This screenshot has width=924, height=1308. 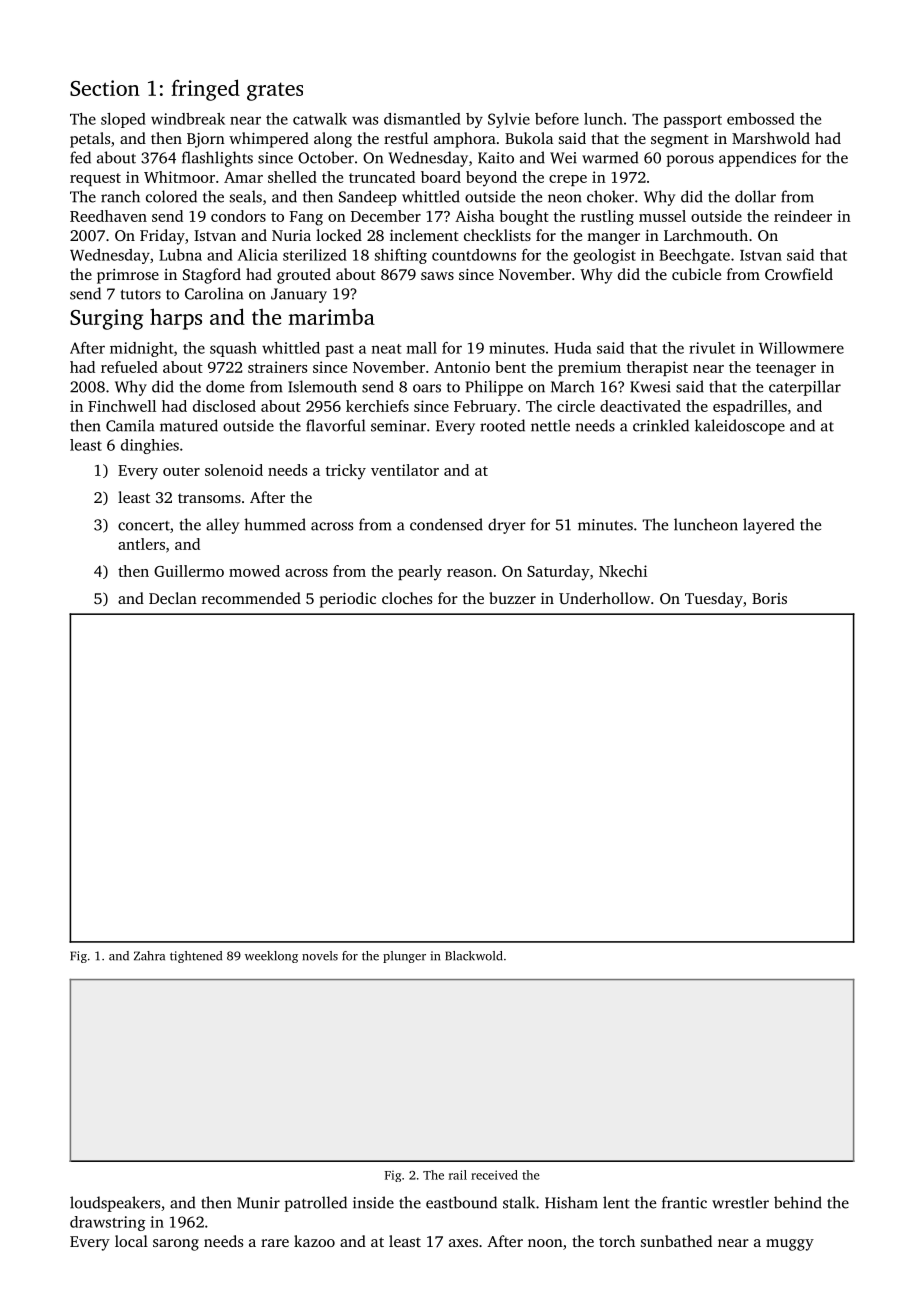 What do you see at coordinates (271, 957) in the screenshot?
I see `weeklong` at bounding box center [271, 957].
